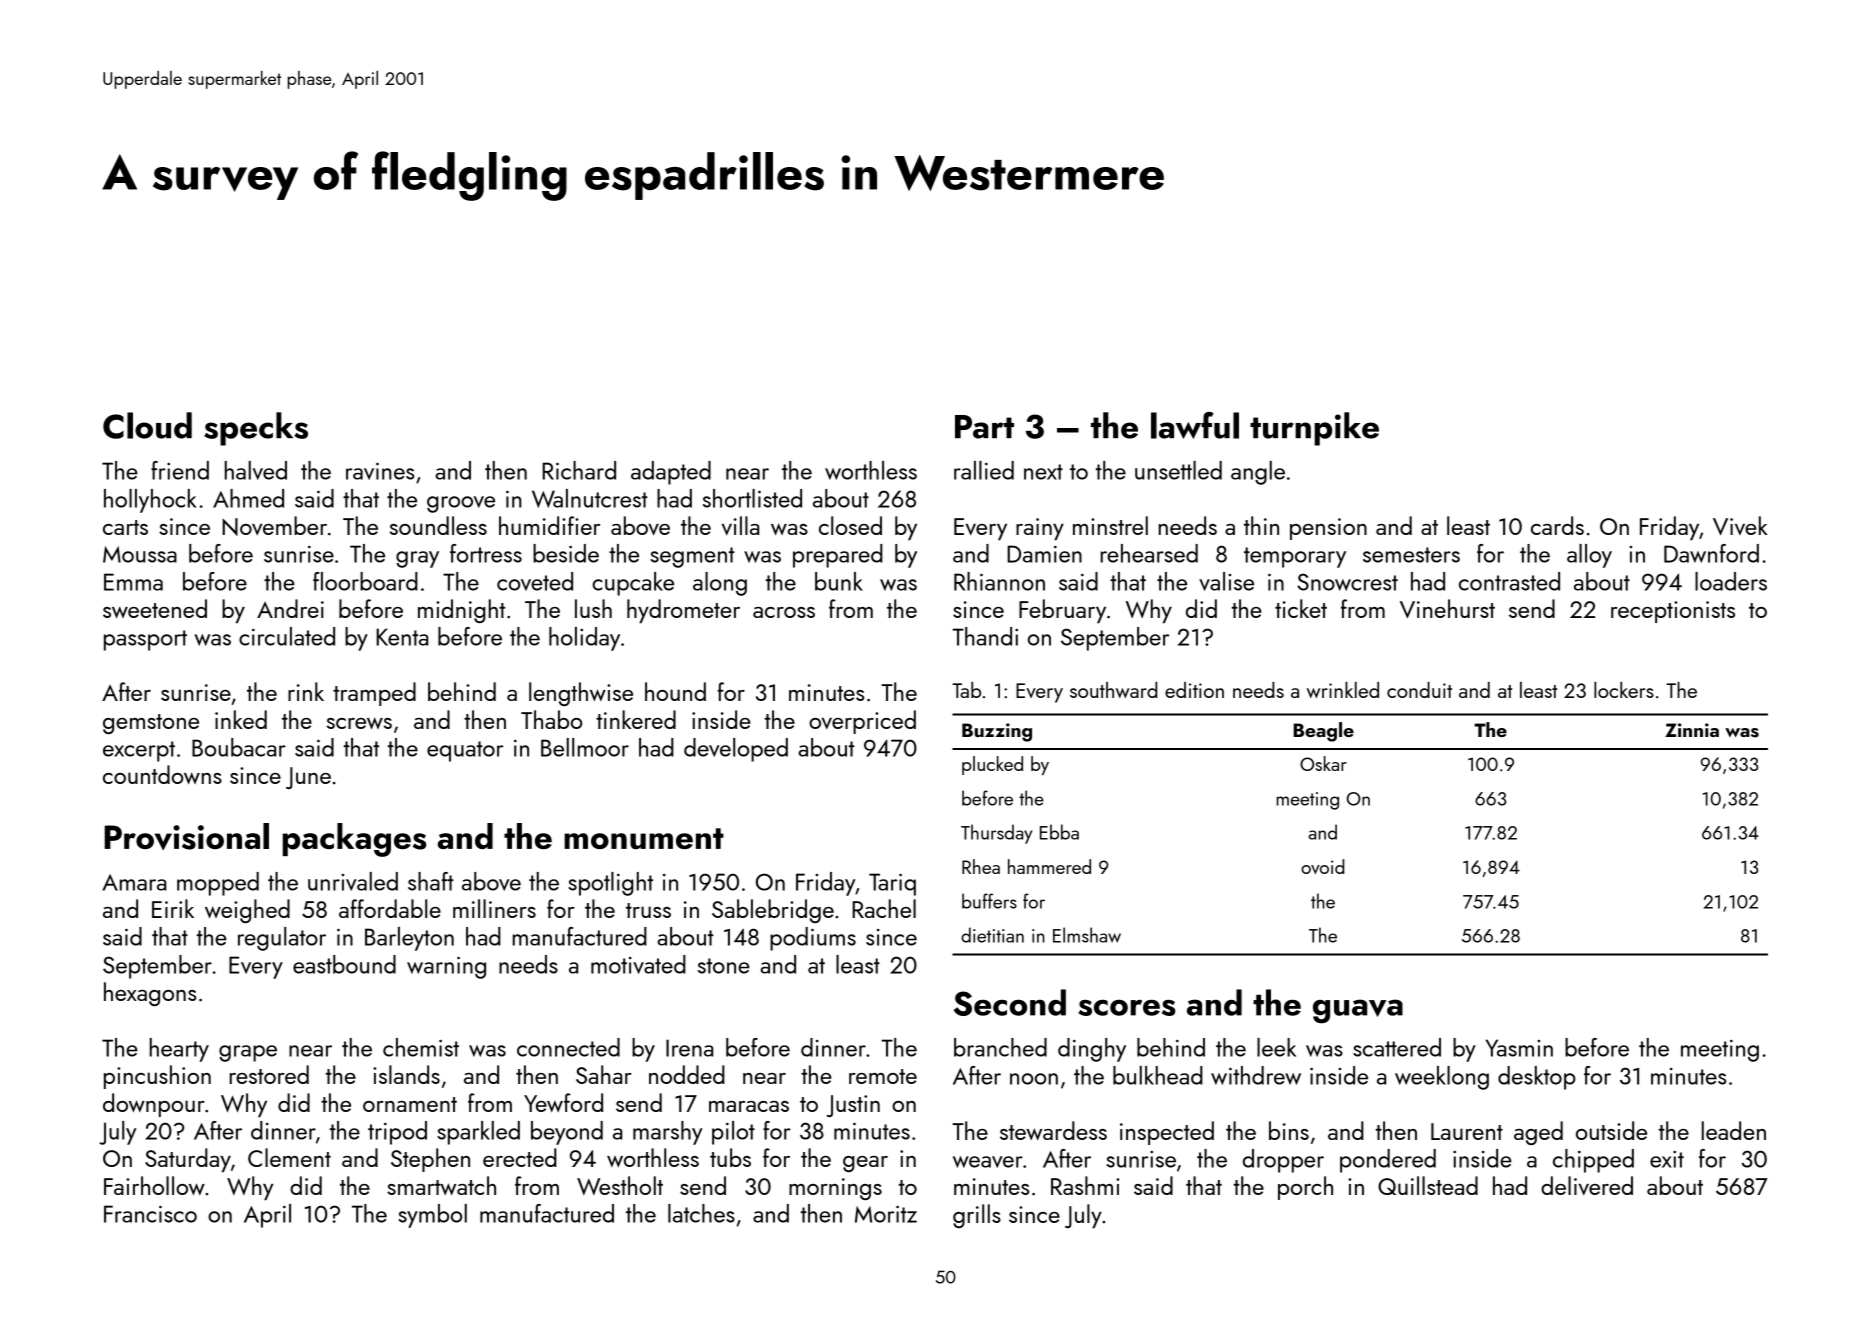 The width and height of the image is (1870, 1322). I want to click on fortress, so click(486, 553).
